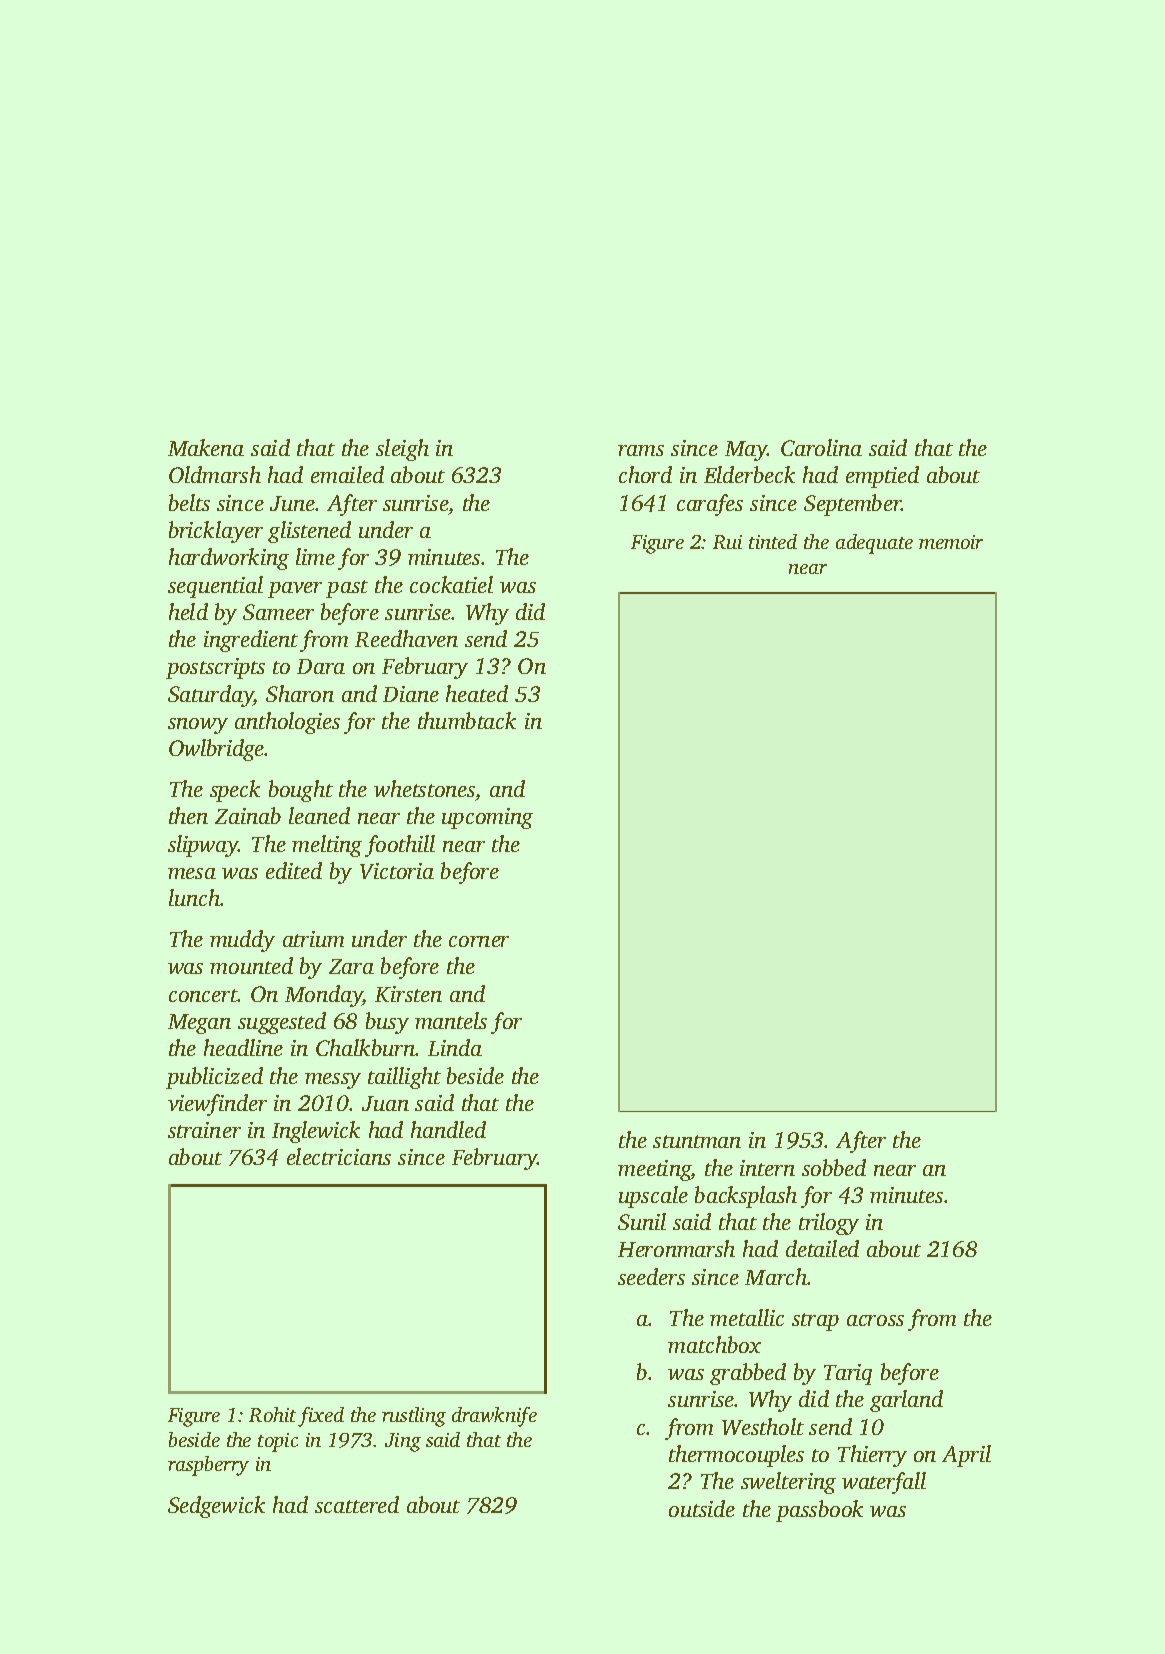 The width and height of the page is (1165, 1654). What do you see at coordinates (451, 584) in the page?
I see `cockatiel` at bounding box center [451, 584].
